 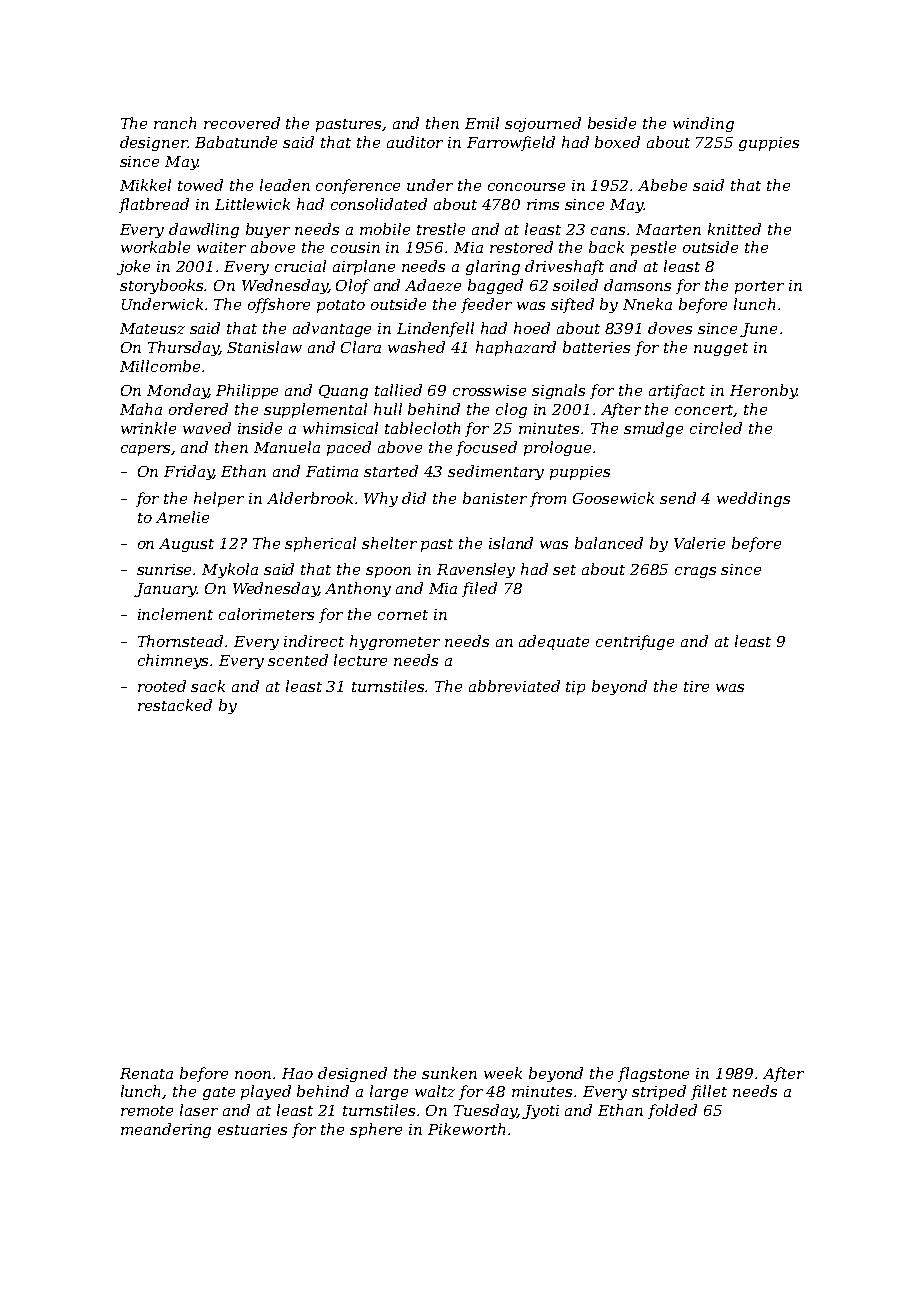 What do you see at coordinates (653, 1074) in the image?
I see `flagstone` at bounding box center [653, 1074].
